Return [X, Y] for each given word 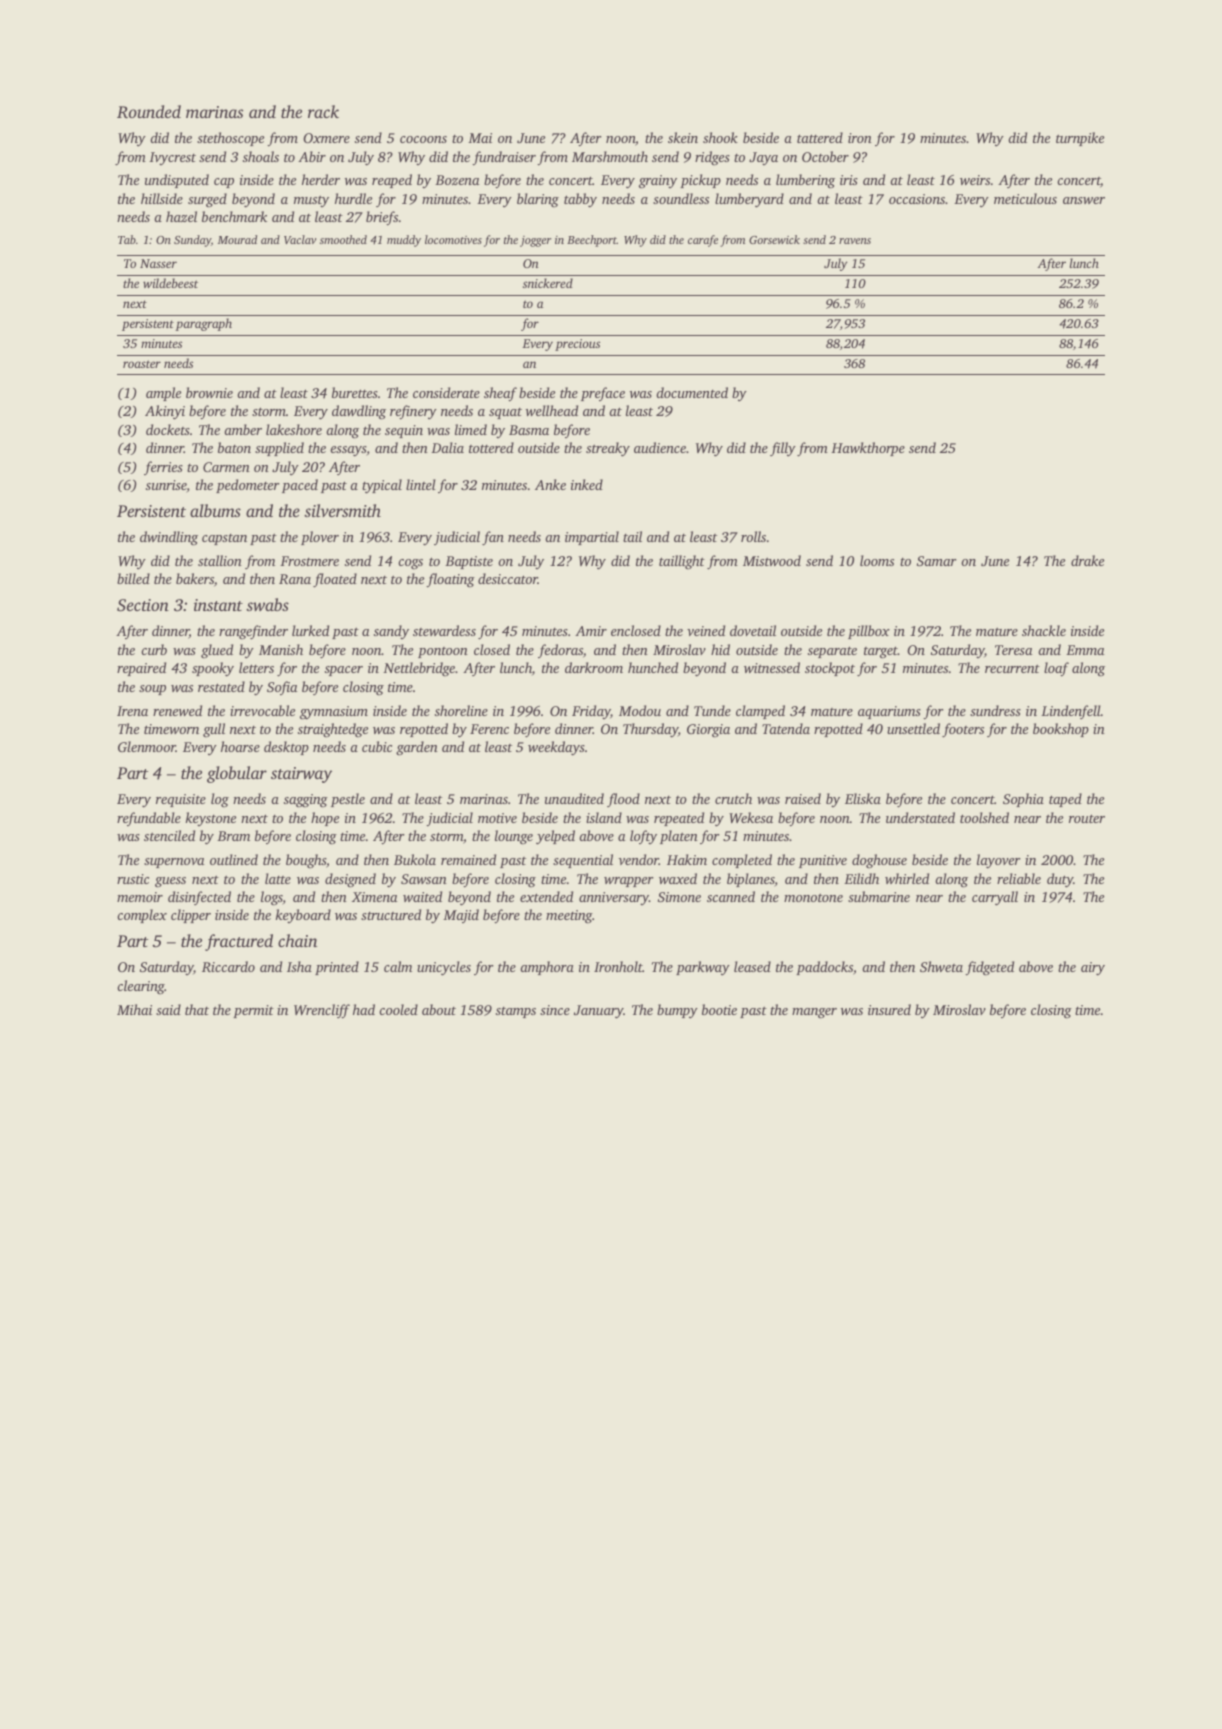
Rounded [149, 112]
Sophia [1023, 800]
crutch [733, 798]
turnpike [1080, 139]
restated [221, 686]
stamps [516, 1012]
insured [889, 1009]
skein [683, 137]
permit [253, 1011]
